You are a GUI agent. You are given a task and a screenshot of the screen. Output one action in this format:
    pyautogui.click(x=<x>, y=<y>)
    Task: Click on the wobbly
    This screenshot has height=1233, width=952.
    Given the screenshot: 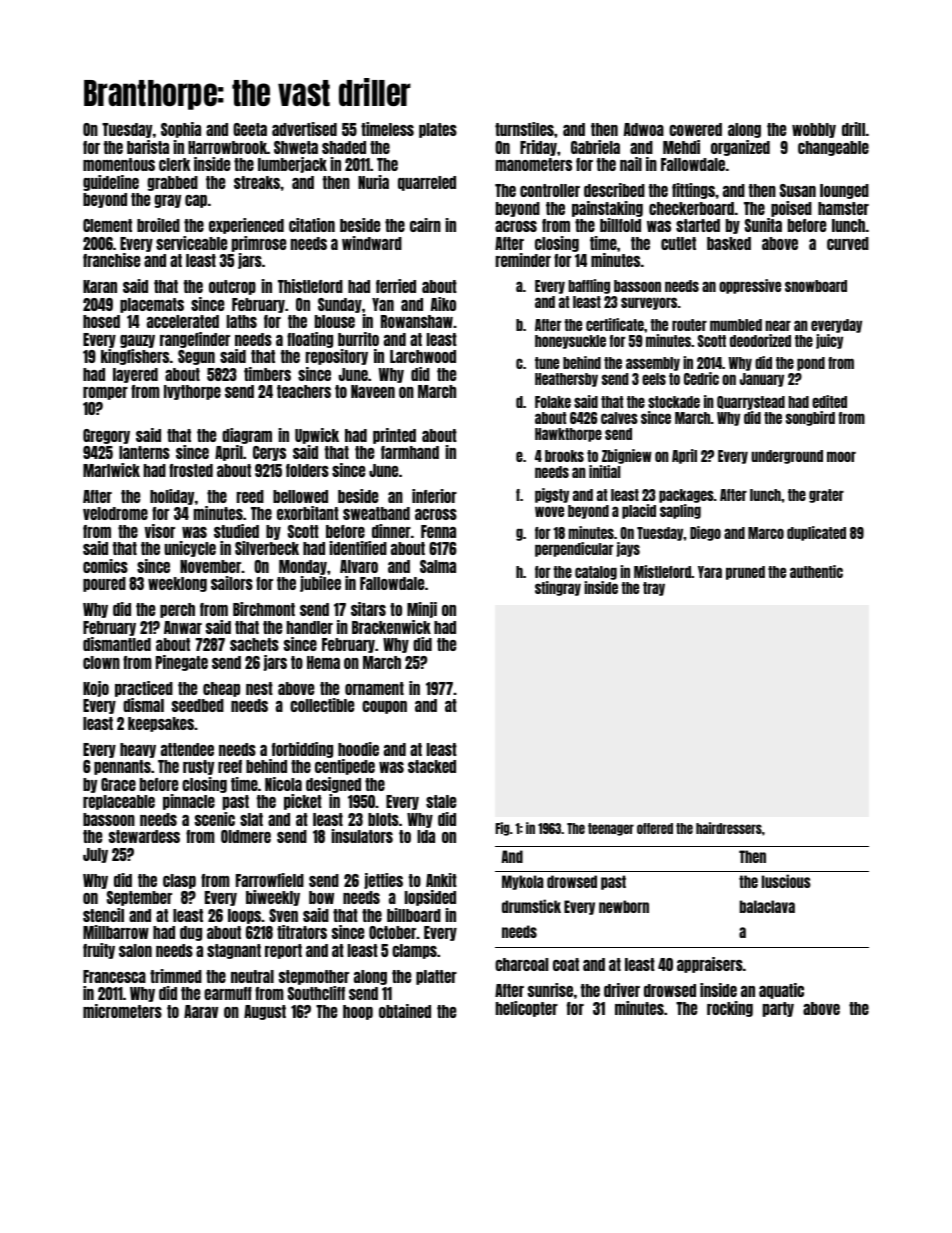 What is the action you would take?
    pyautogui.click(x=814, y=130)
